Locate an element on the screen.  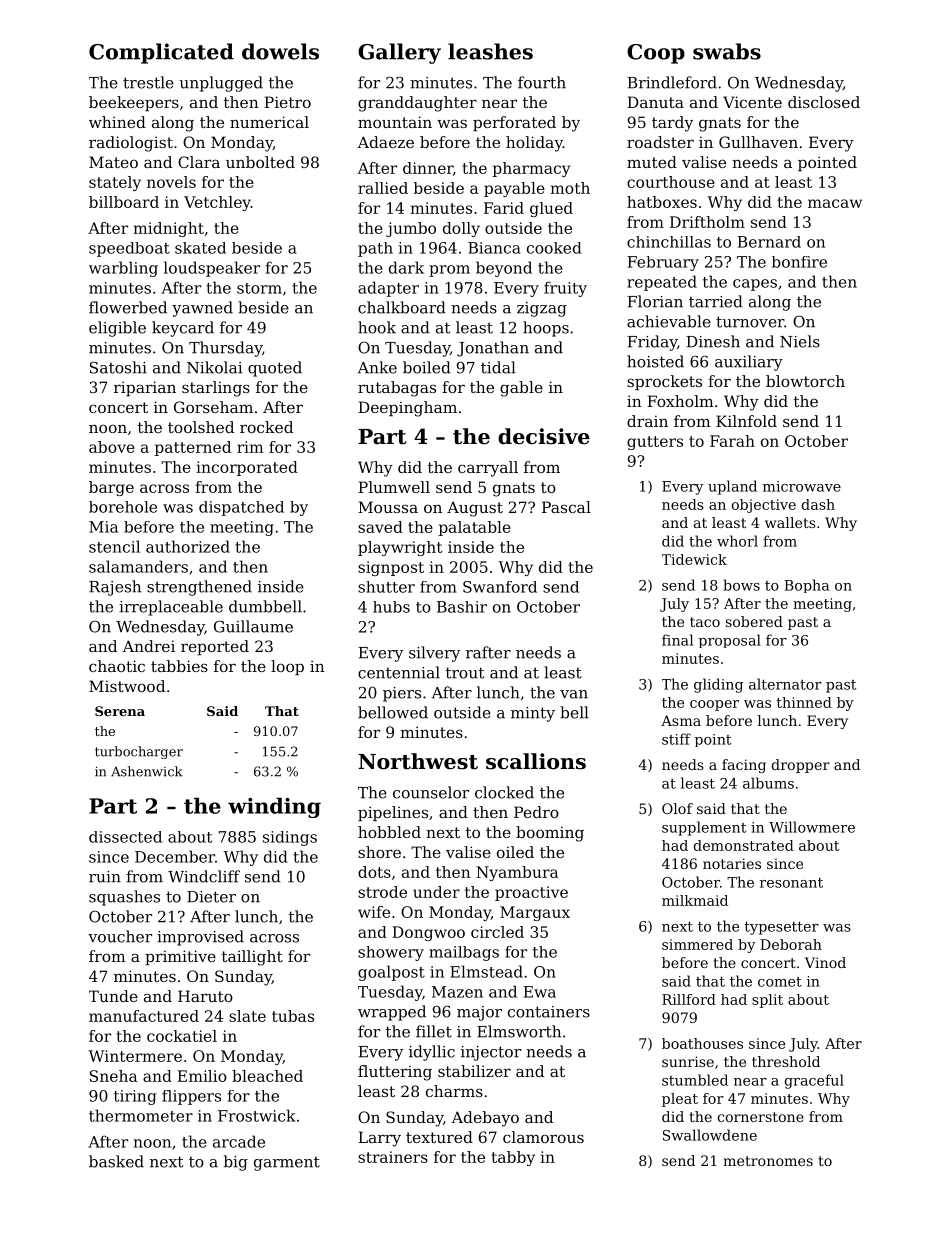
minty is located at coordinates (533, 714).
